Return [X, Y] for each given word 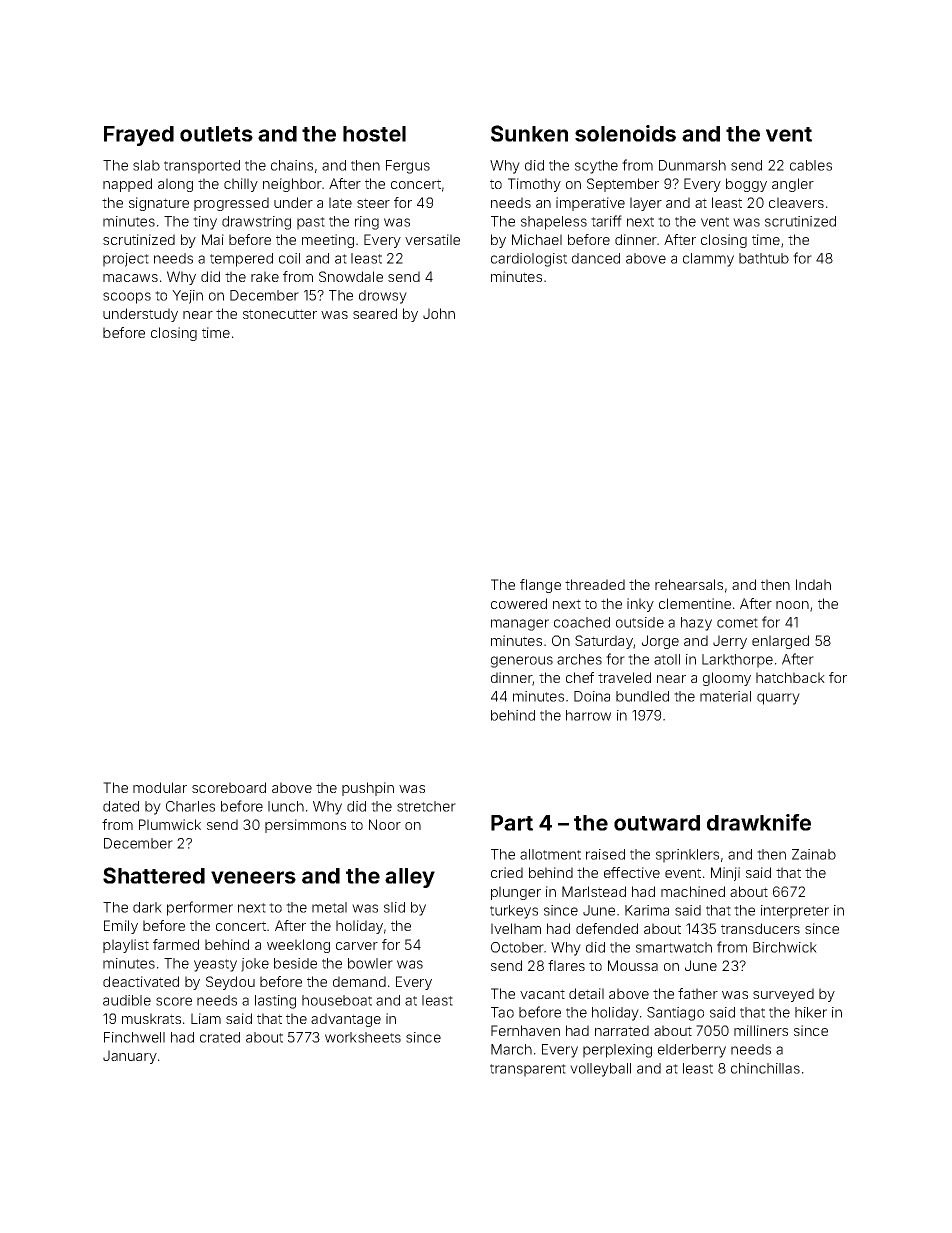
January [130, 1057]
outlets [216, 134]
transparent [528, 1070]
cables [811, 165]
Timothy [534, 185]
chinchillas [765, 1068]
